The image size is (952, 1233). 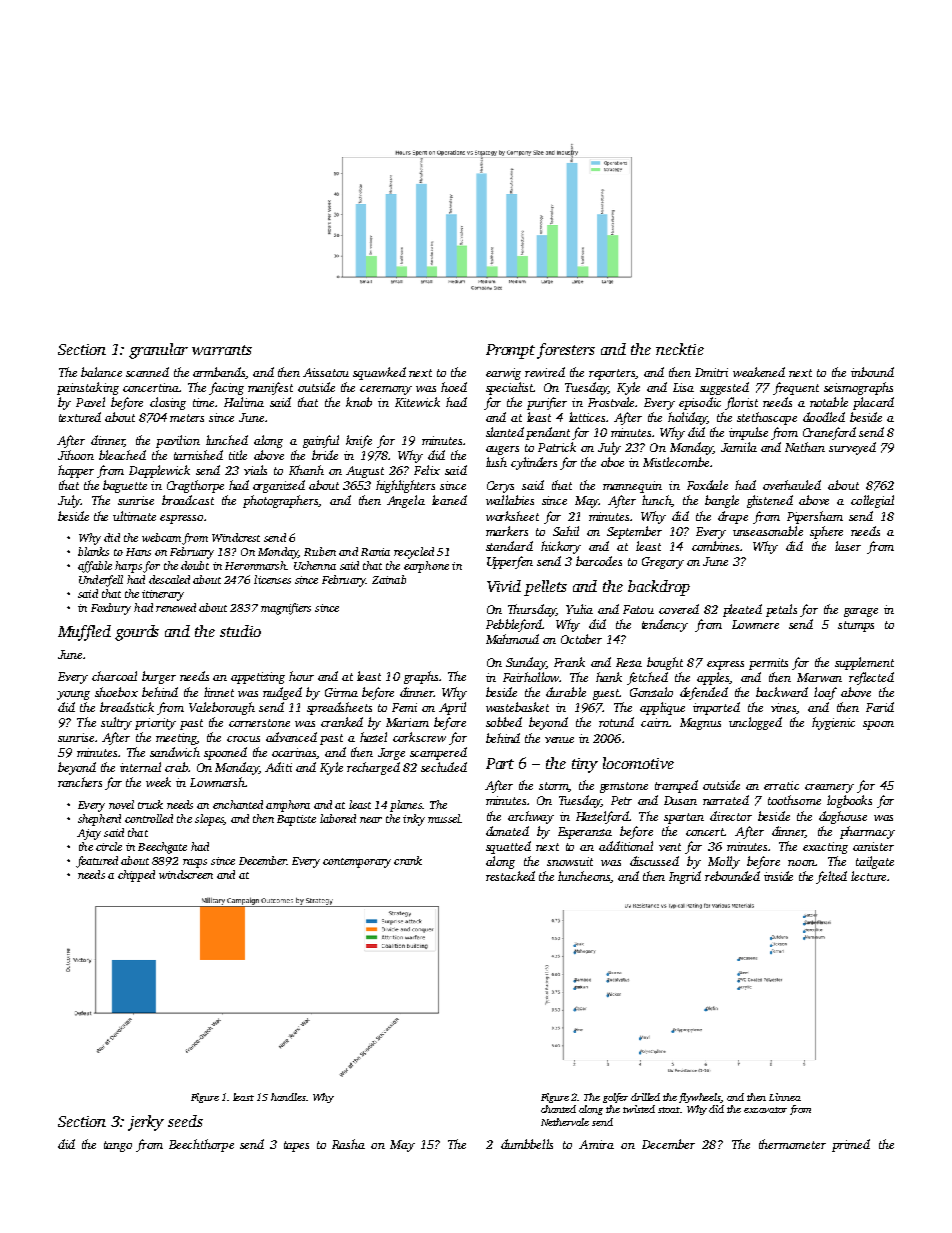 I want to click on handles, so click(x=288, y=1097).
